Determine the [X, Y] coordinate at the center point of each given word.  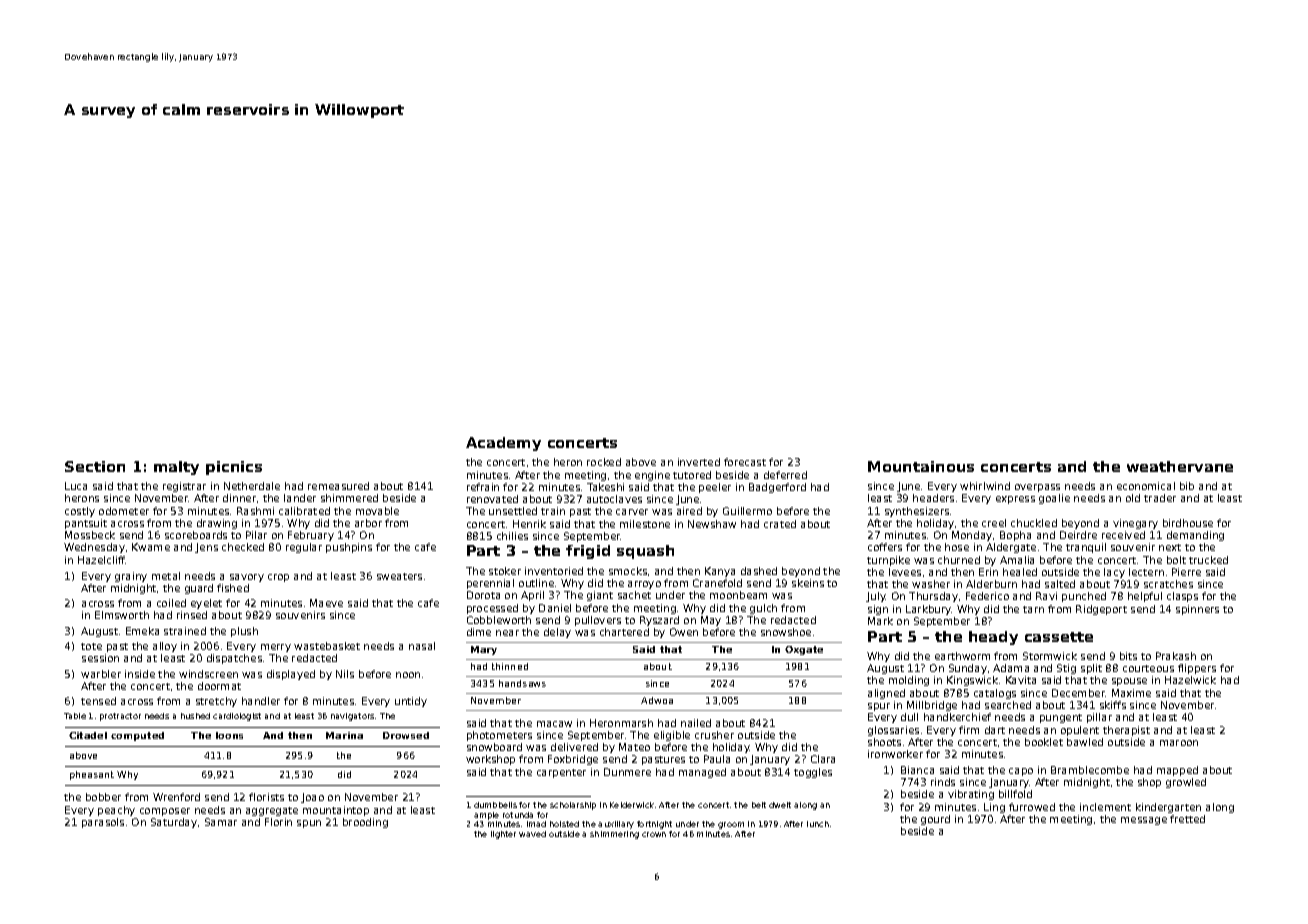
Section [95, 466]
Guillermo [747, 511]
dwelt [780, 805]
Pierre [1186, 572]
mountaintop [336, 811]
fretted [1187, 819]
